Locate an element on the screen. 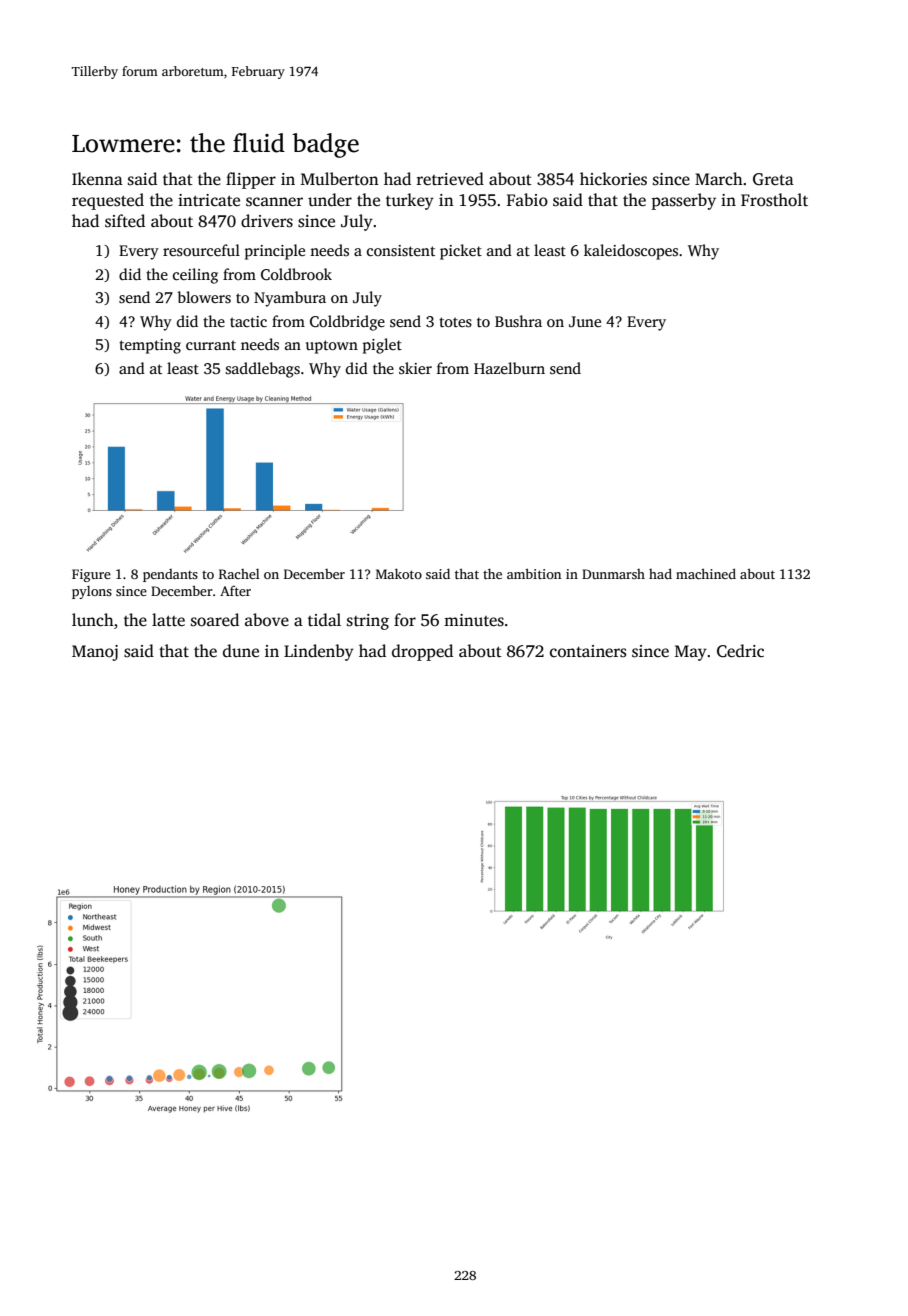  Lindenby is located at coordinates (319, 652).
